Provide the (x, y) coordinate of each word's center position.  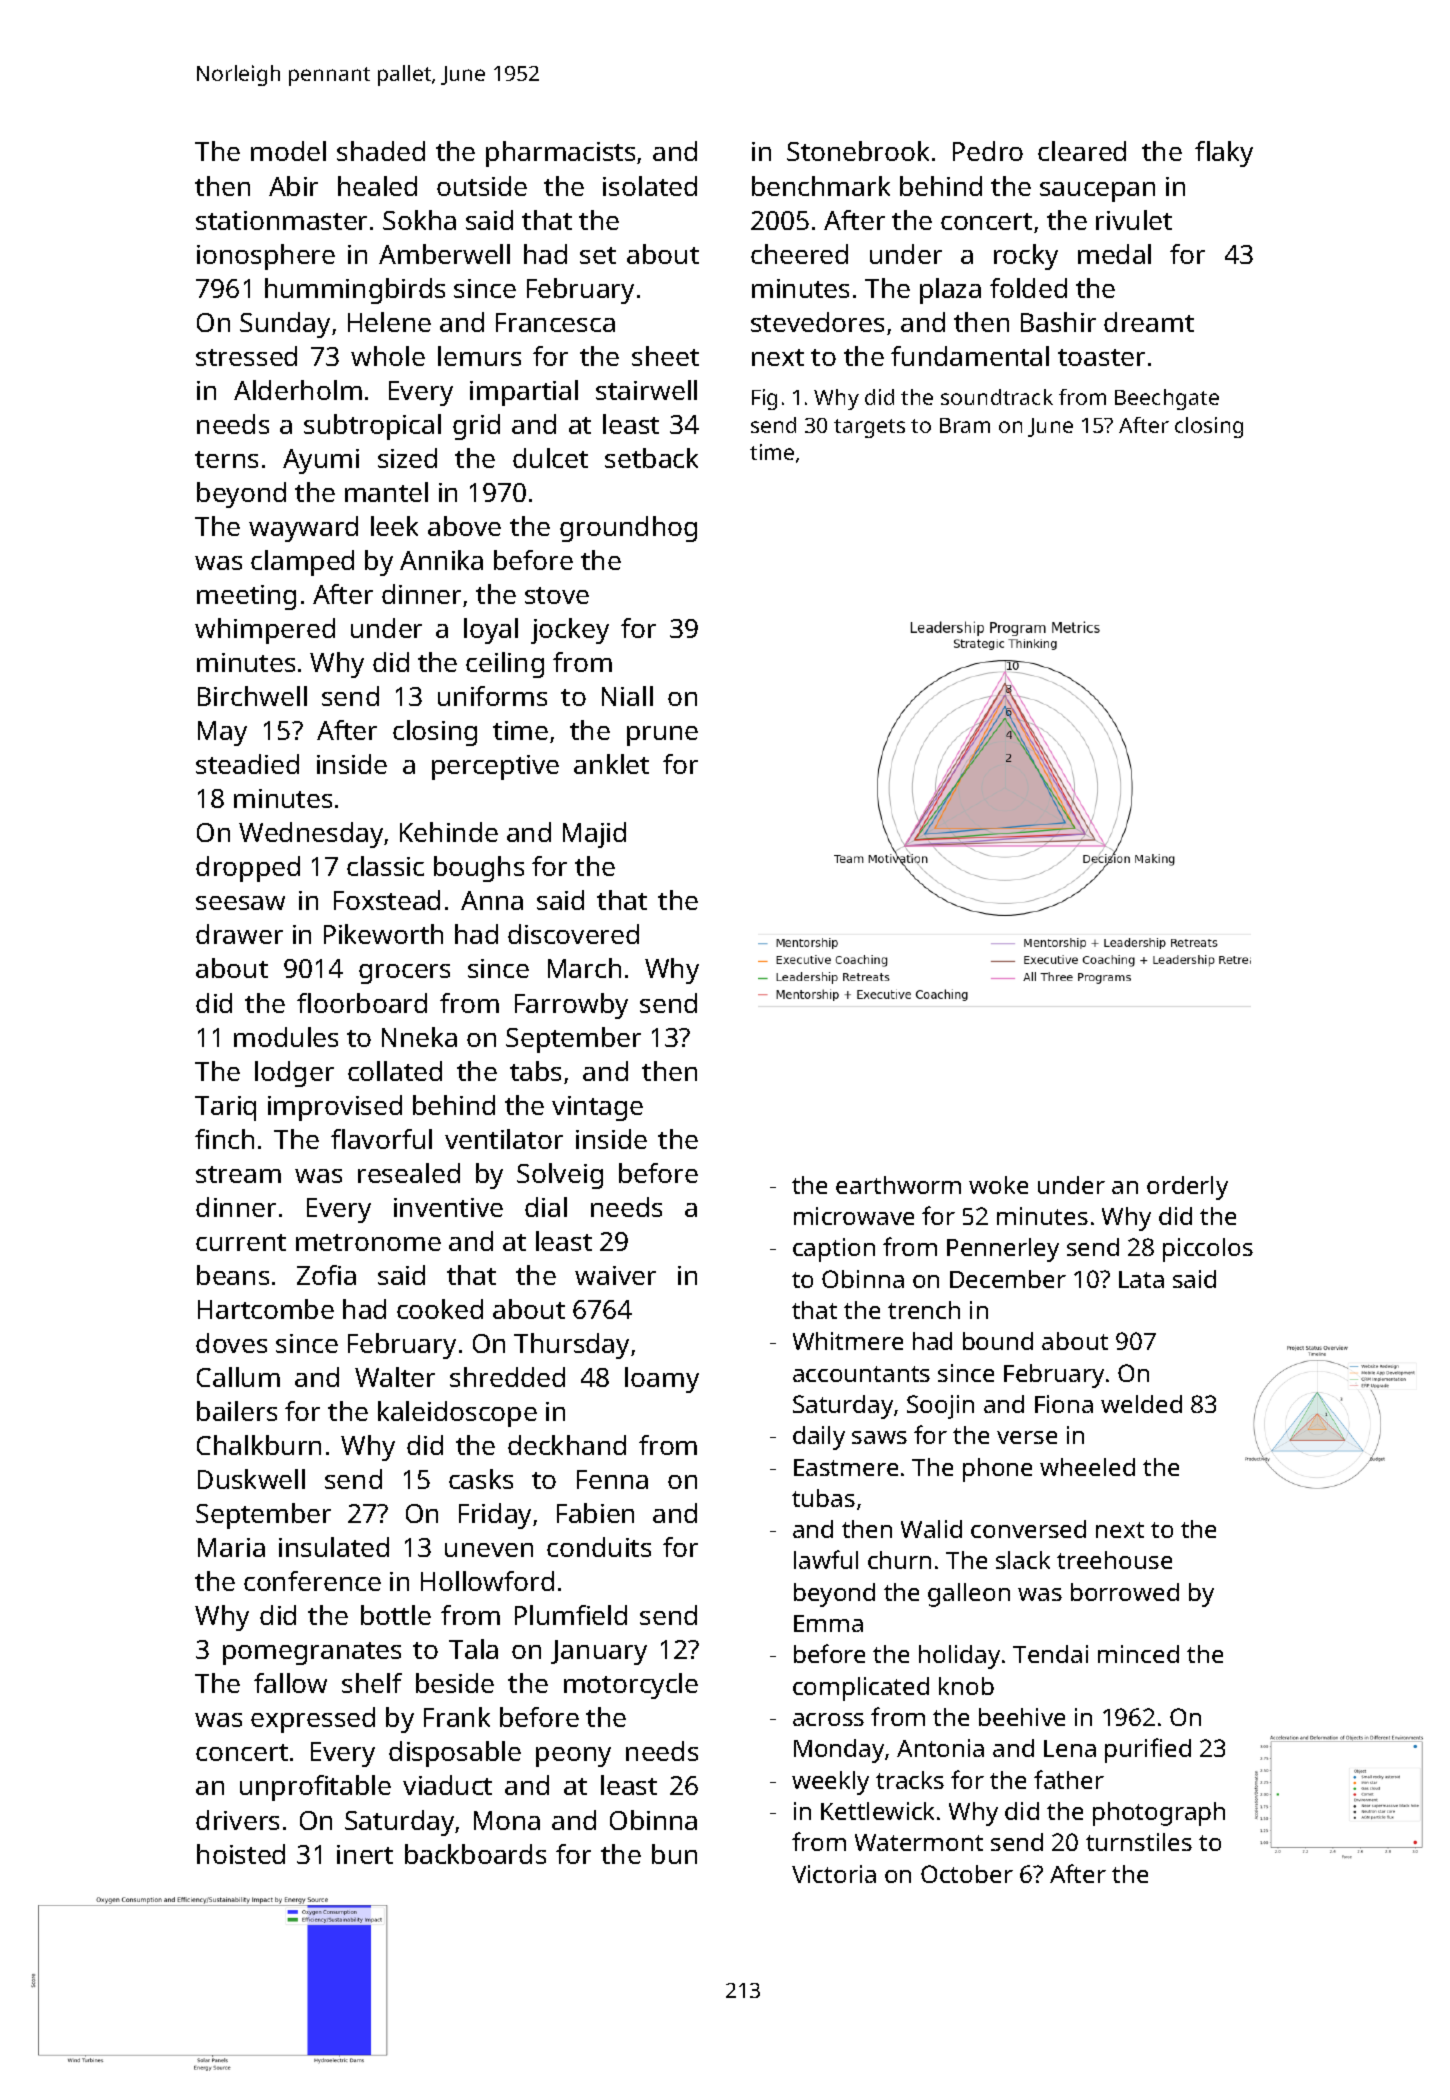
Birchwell (252, 696)
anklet (611, 764)
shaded (381, 151)
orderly (1187, 1188)
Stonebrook (858, 151)
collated (395, 1071)
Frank (457, 1717)
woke (998, 1185)
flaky (1224, 154)
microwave (854, 1216)
